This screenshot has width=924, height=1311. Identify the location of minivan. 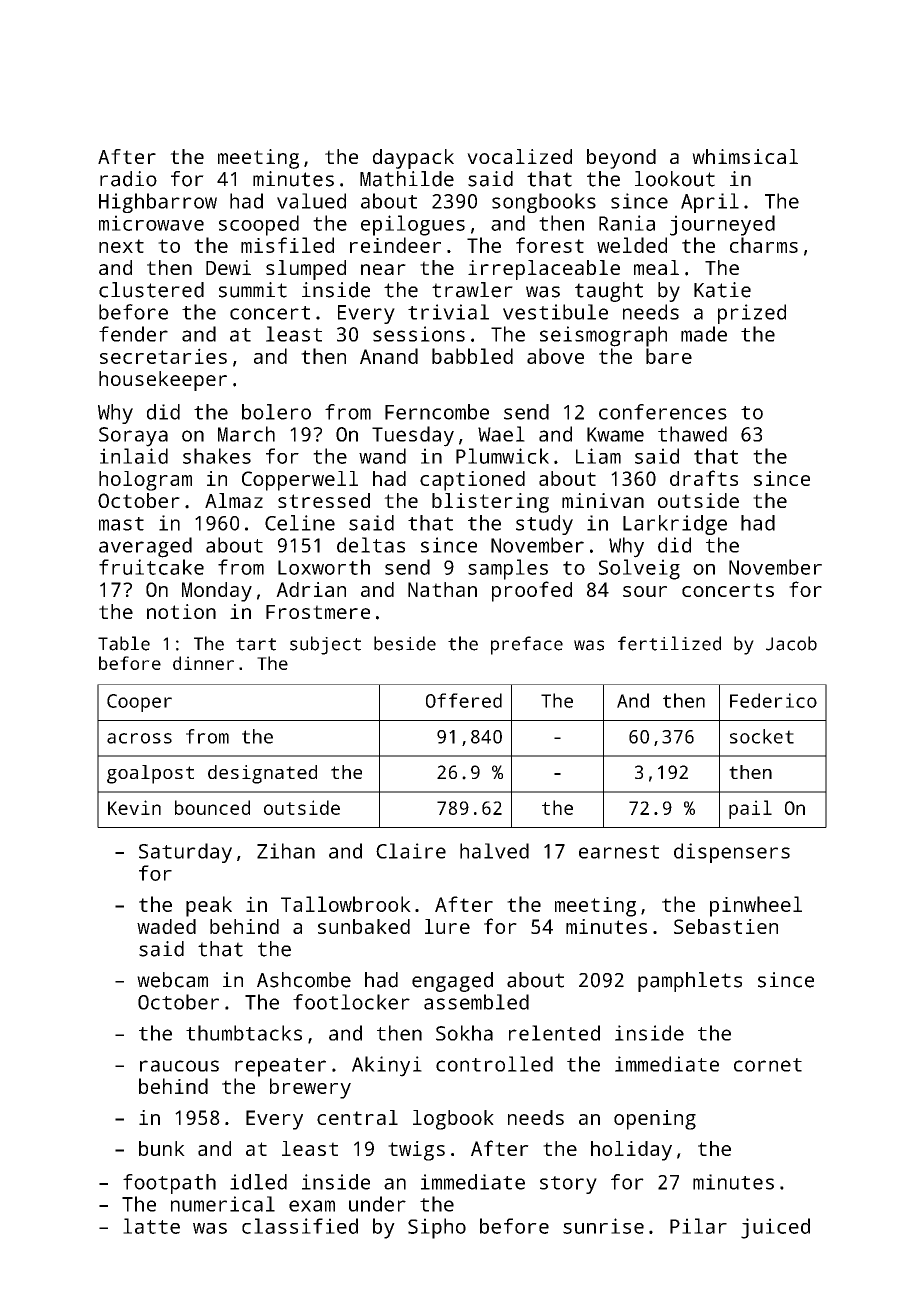
(603, 500).
